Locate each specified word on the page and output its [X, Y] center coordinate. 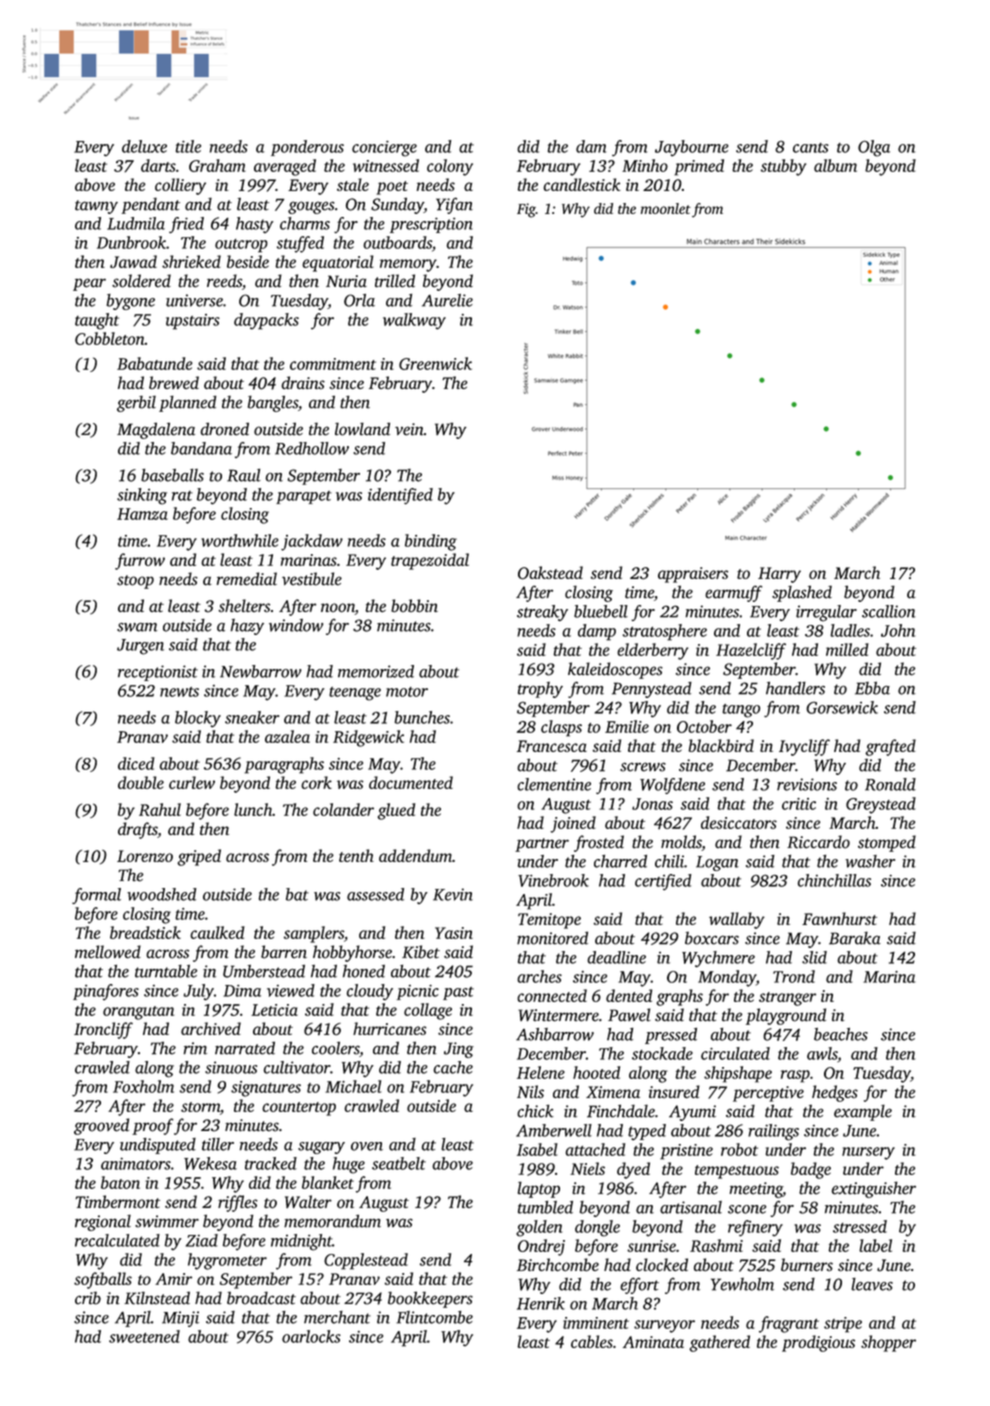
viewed [291, 990]
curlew [192, 782]
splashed [802, 593]
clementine [554, 784]
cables [592, 1341]
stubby [783, 167]
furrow [140, 561]
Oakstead [550, 573]
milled [847, 649]
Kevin [453, 894]
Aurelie [447, 300]
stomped [887, 843]
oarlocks [311, 1336]
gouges [311, 207]
